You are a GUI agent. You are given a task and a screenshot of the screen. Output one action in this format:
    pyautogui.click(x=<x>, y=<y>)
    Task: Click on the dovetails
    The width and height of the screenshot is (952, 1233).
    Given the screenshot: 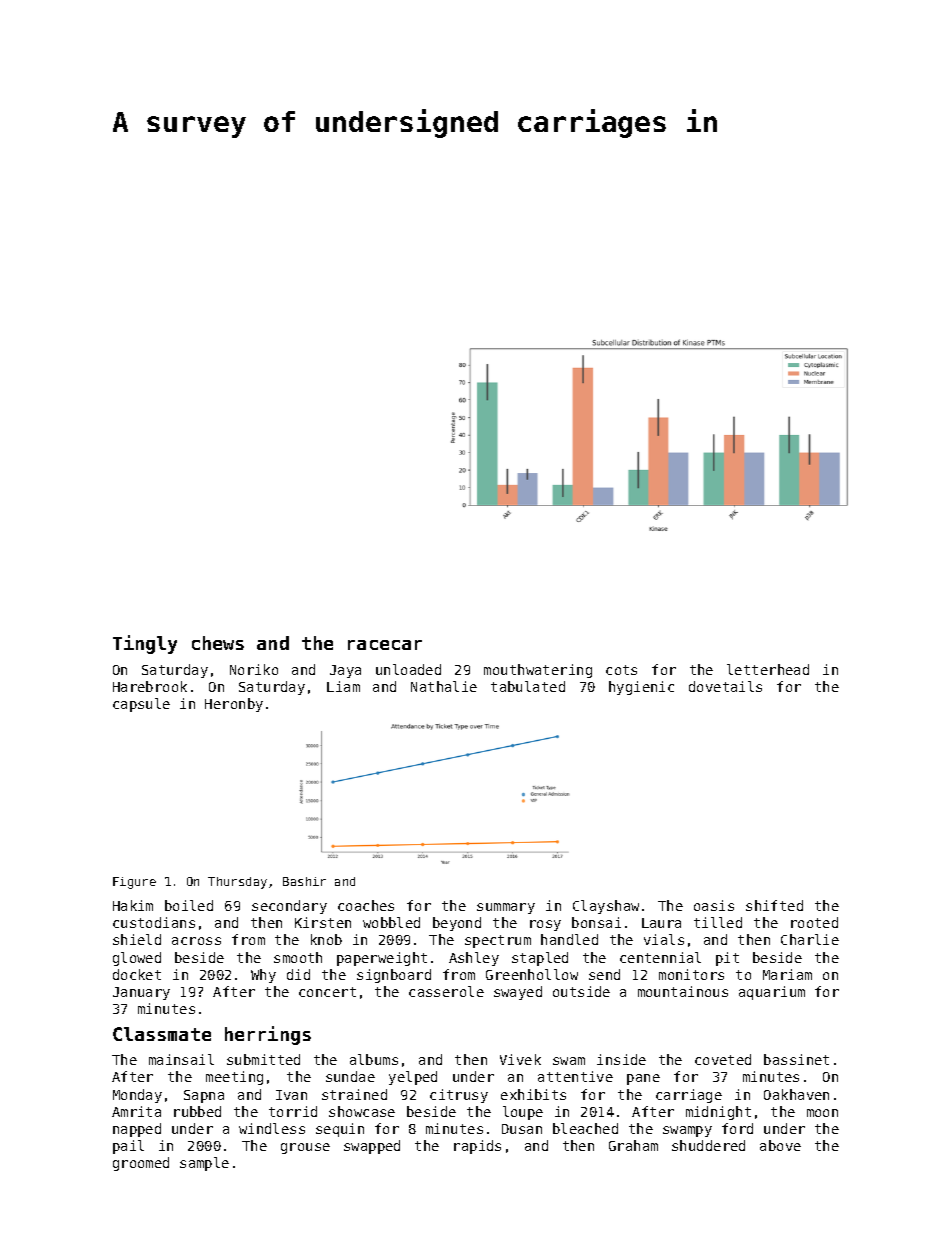 What is the action you would take?
    pyautogui.click(x=725, y=686)
